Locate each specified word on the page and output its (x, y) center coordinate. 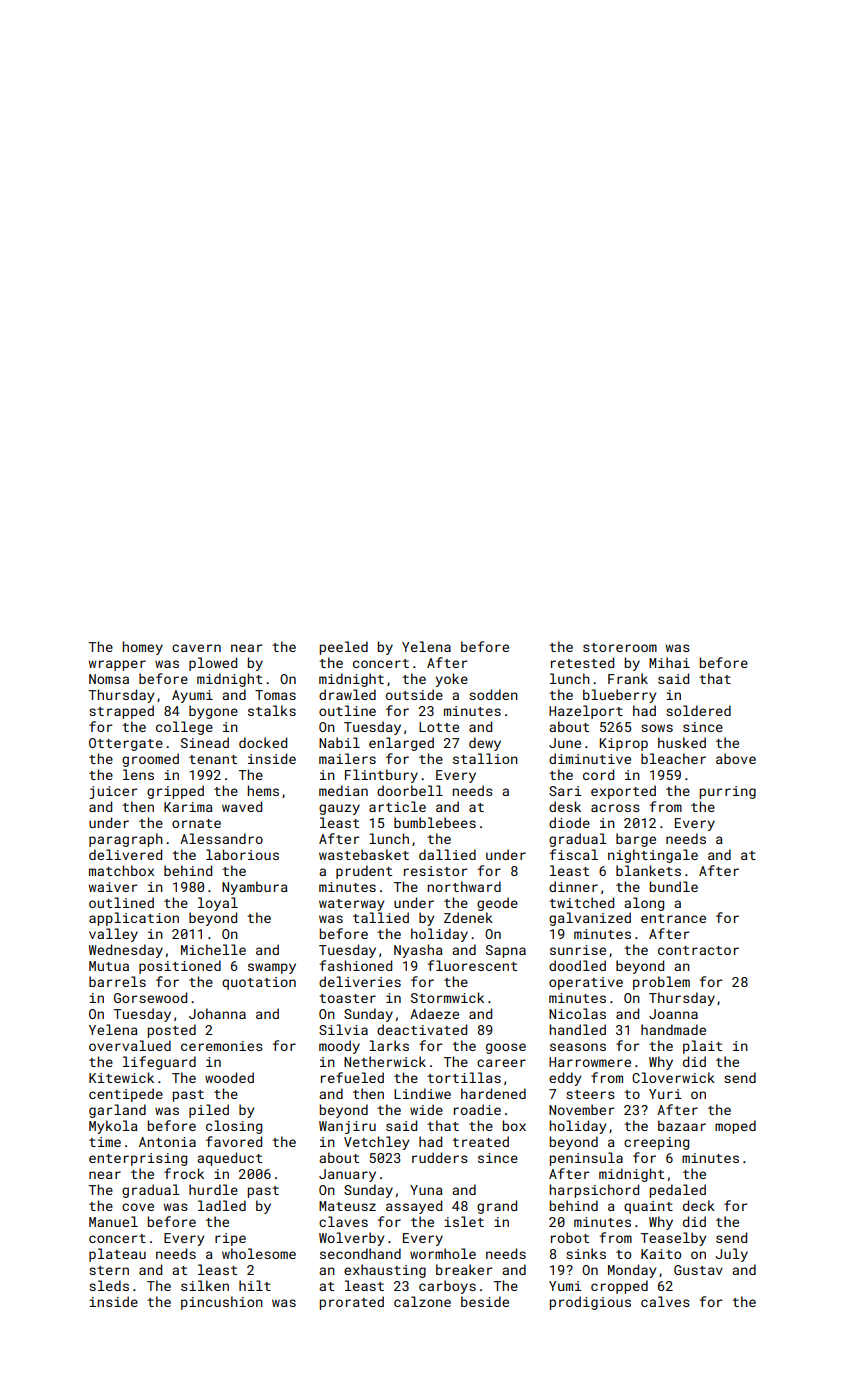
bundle (674, 886)
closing (234, 1127)
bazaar (682, 1125)
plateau (117, 1255)
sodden (493, 694)
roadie (477, 1109)
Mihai (669, 662)
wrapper (117, 665)
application (134, 919)
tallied (381, 917)
